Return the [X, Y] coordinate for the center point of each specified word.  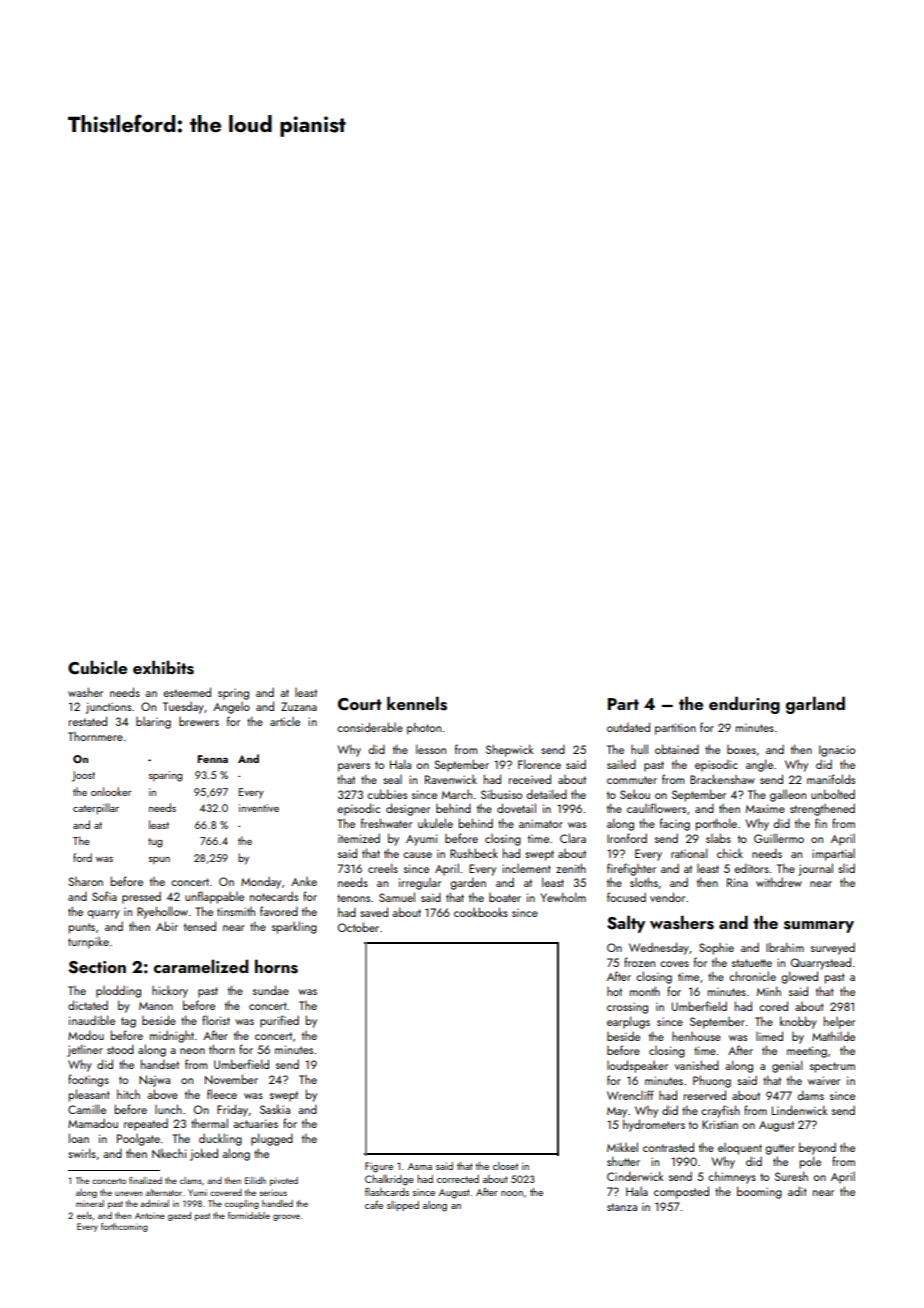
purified [279, 1021]
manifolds [831, 779]
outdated [628, 727]
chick [730, 853]
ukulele [435, 823]
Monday [261, 882]
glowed [799, 977]
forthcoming [124, 1227]
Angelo [231, 708]
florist [216, 1020]
